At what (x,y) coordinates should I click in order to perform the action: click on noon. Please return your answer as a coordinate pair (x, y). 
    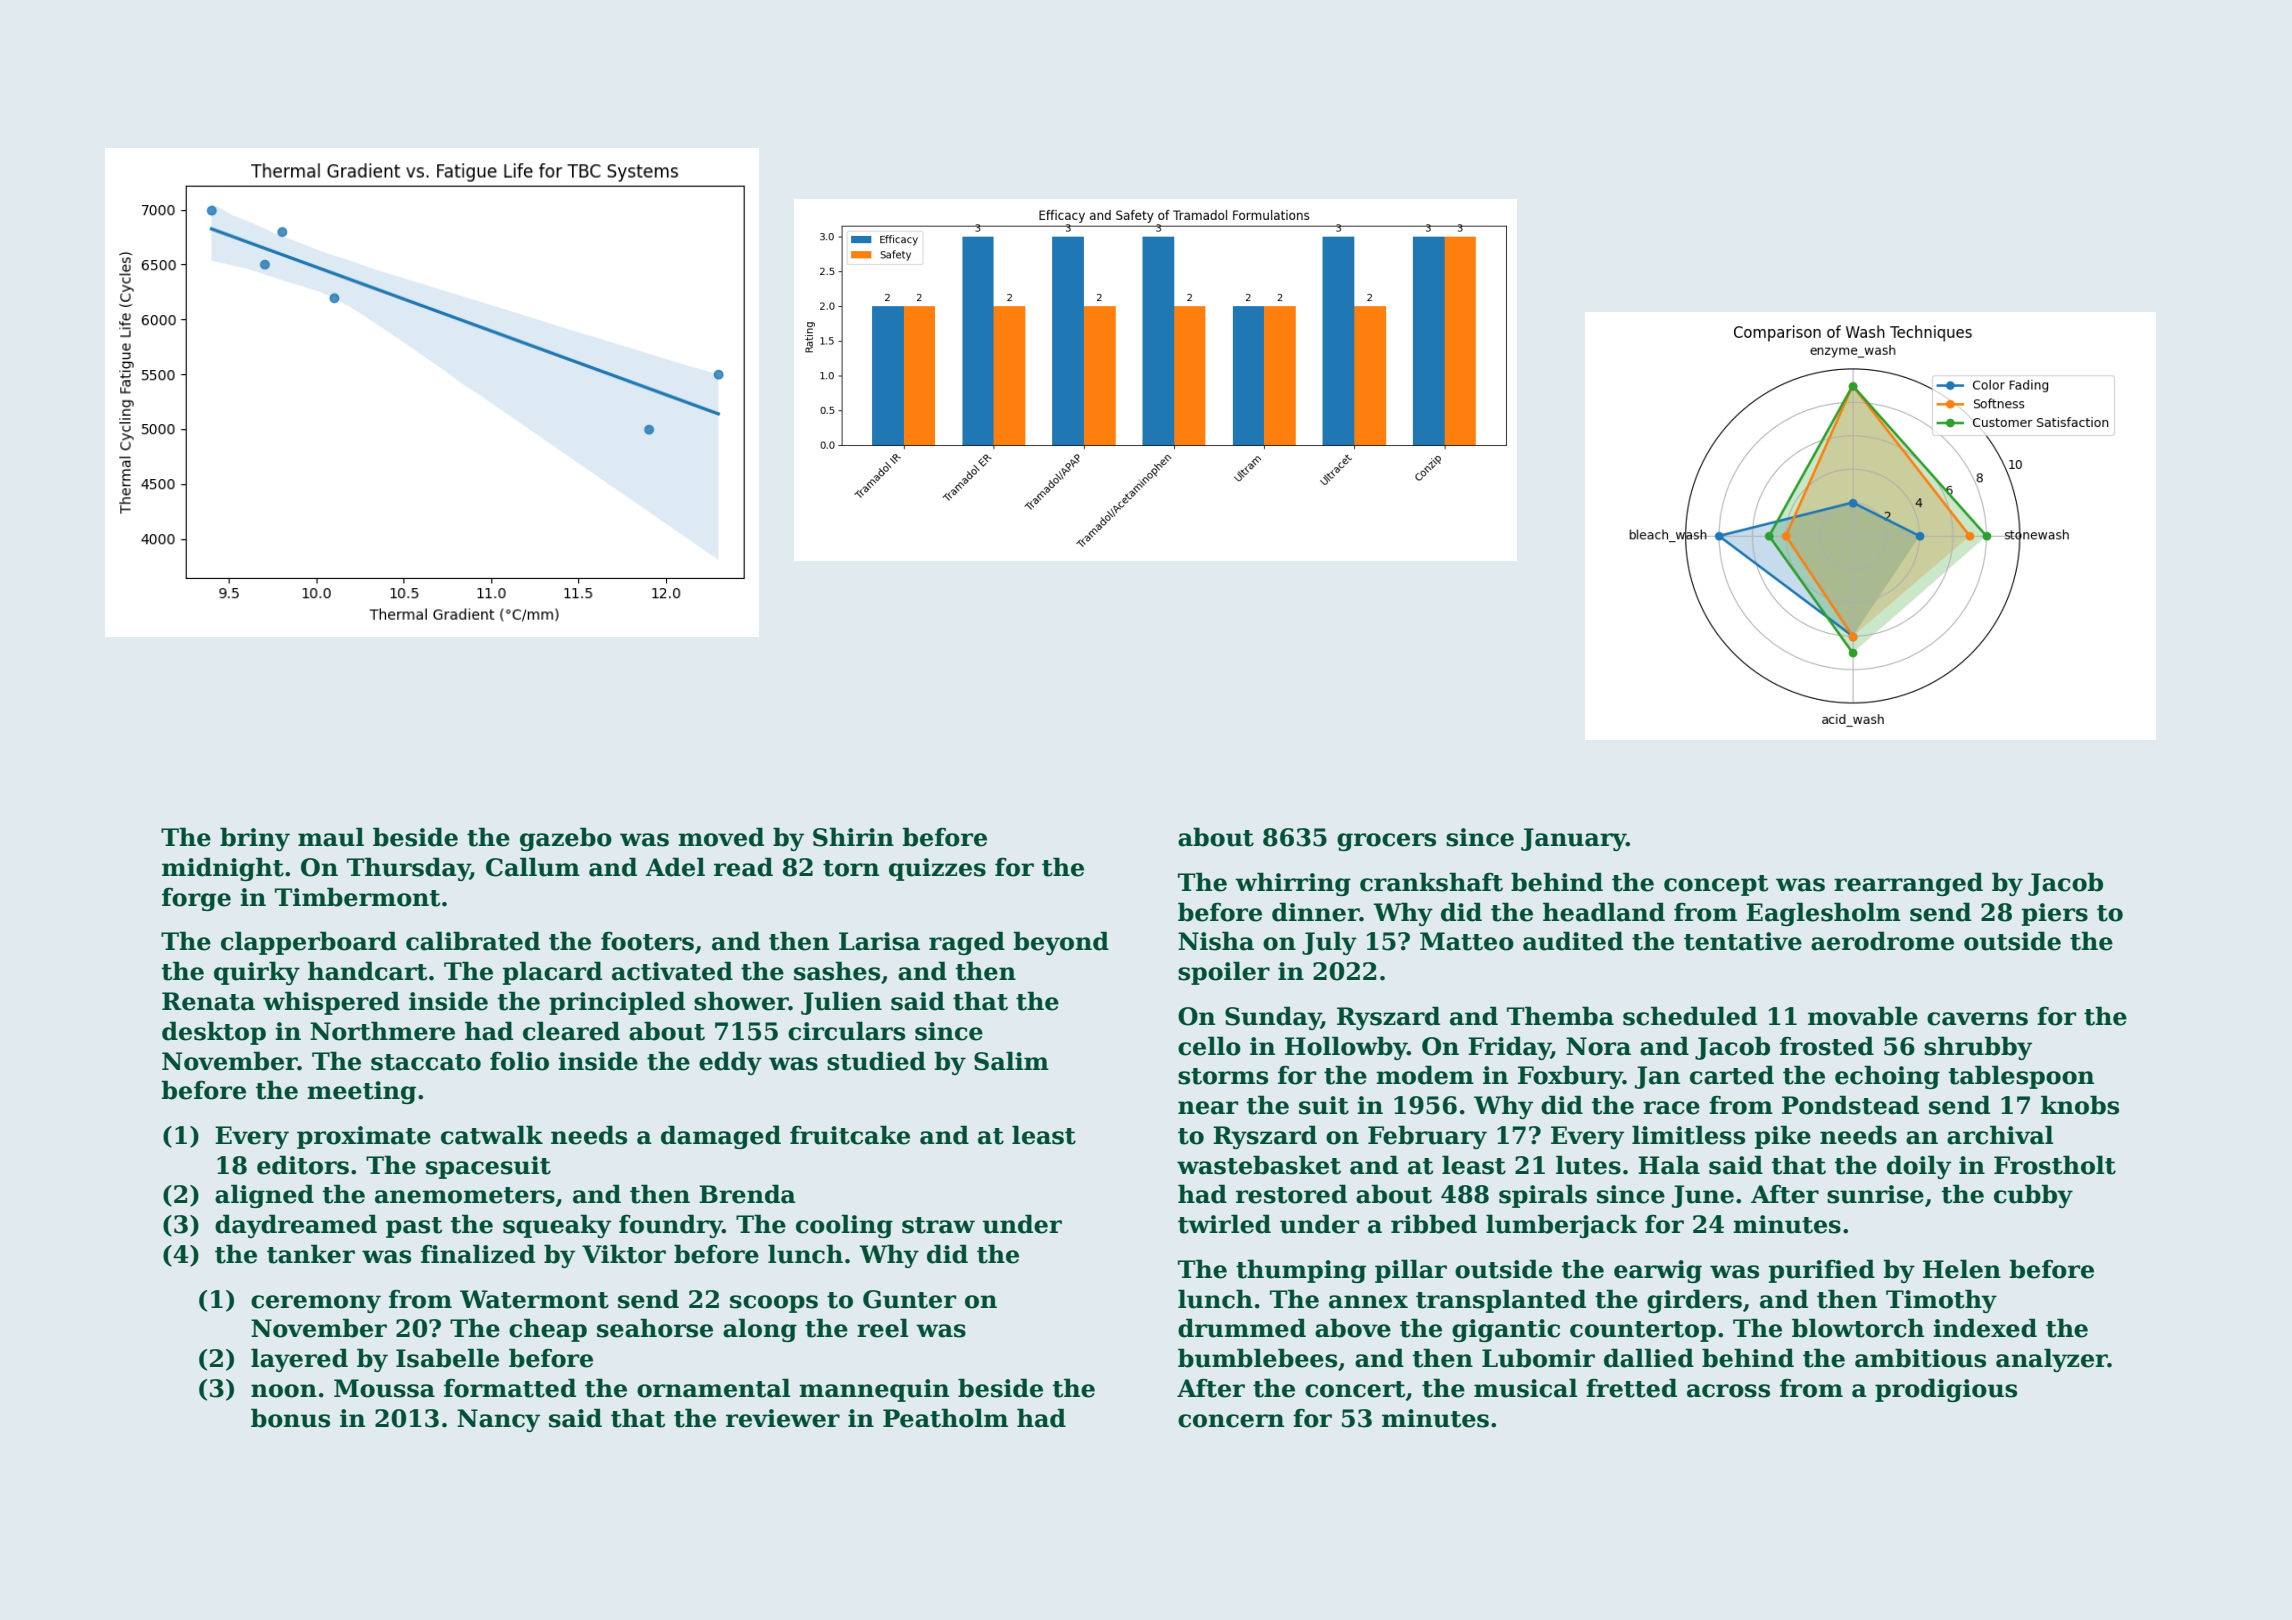
    Looking at the image, I should click on (284, 1391).
